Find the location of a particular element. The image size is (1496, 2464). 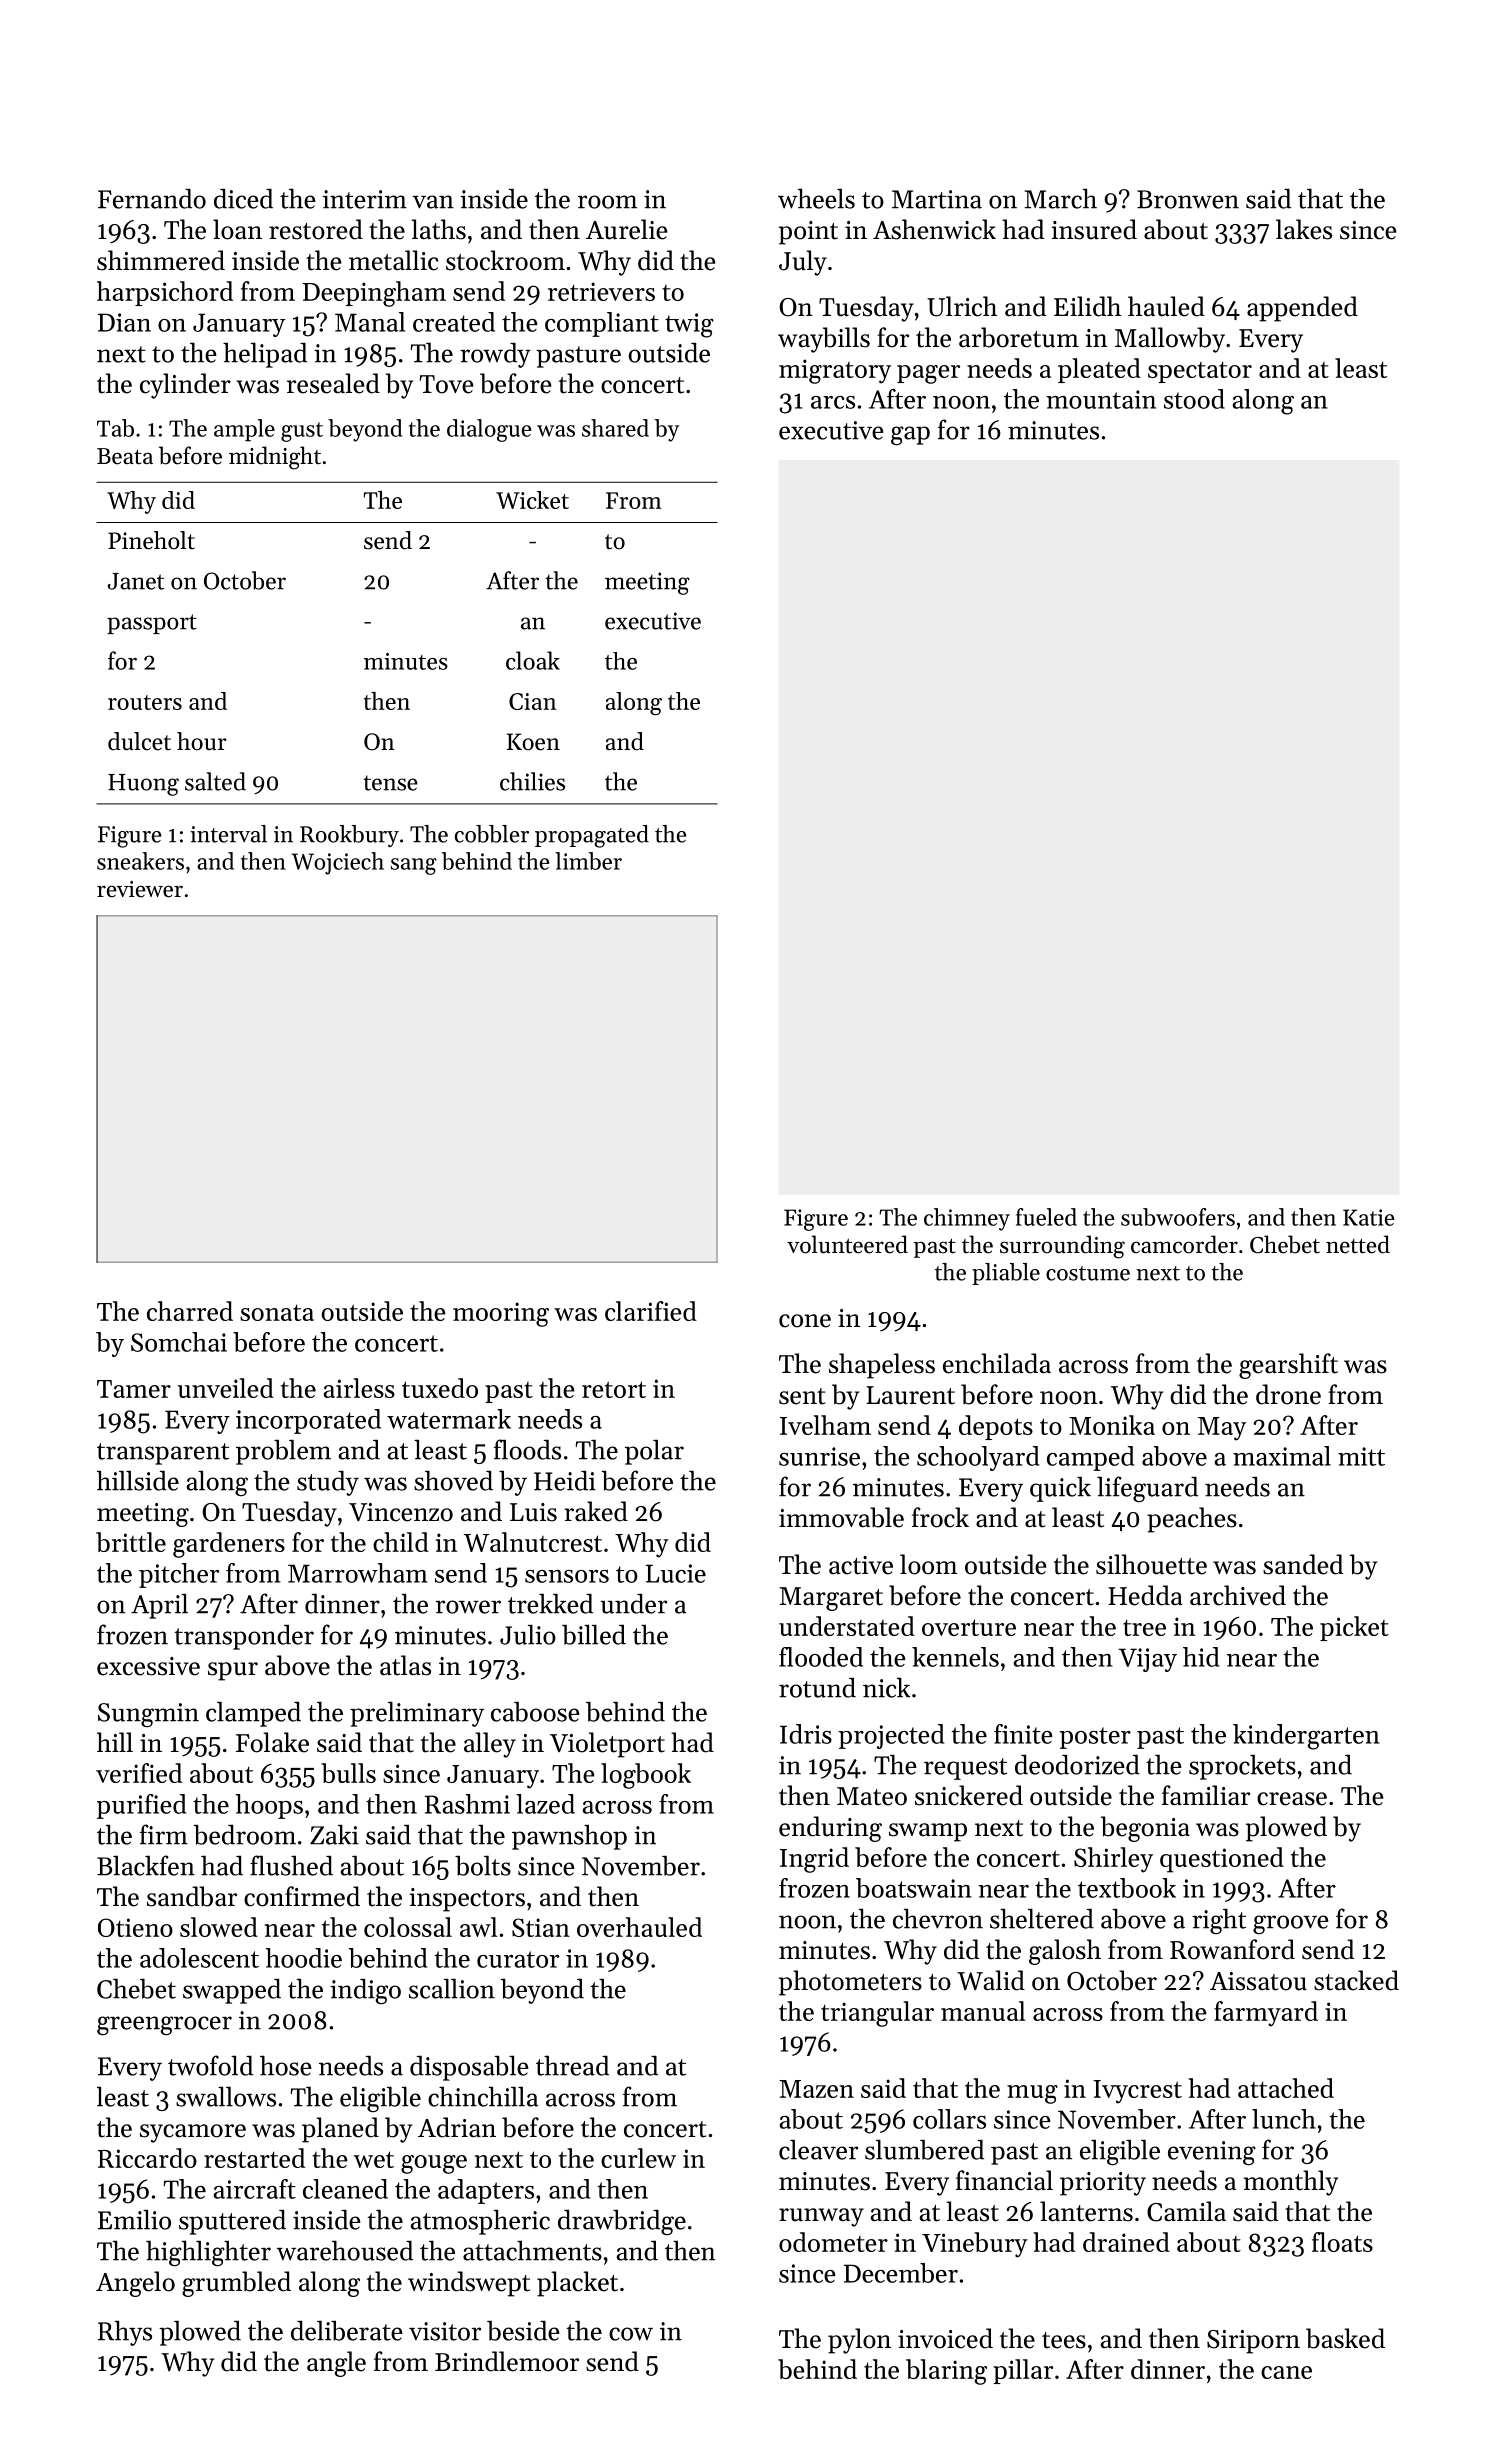

Tamer is located at coordinates (134, 1389).
